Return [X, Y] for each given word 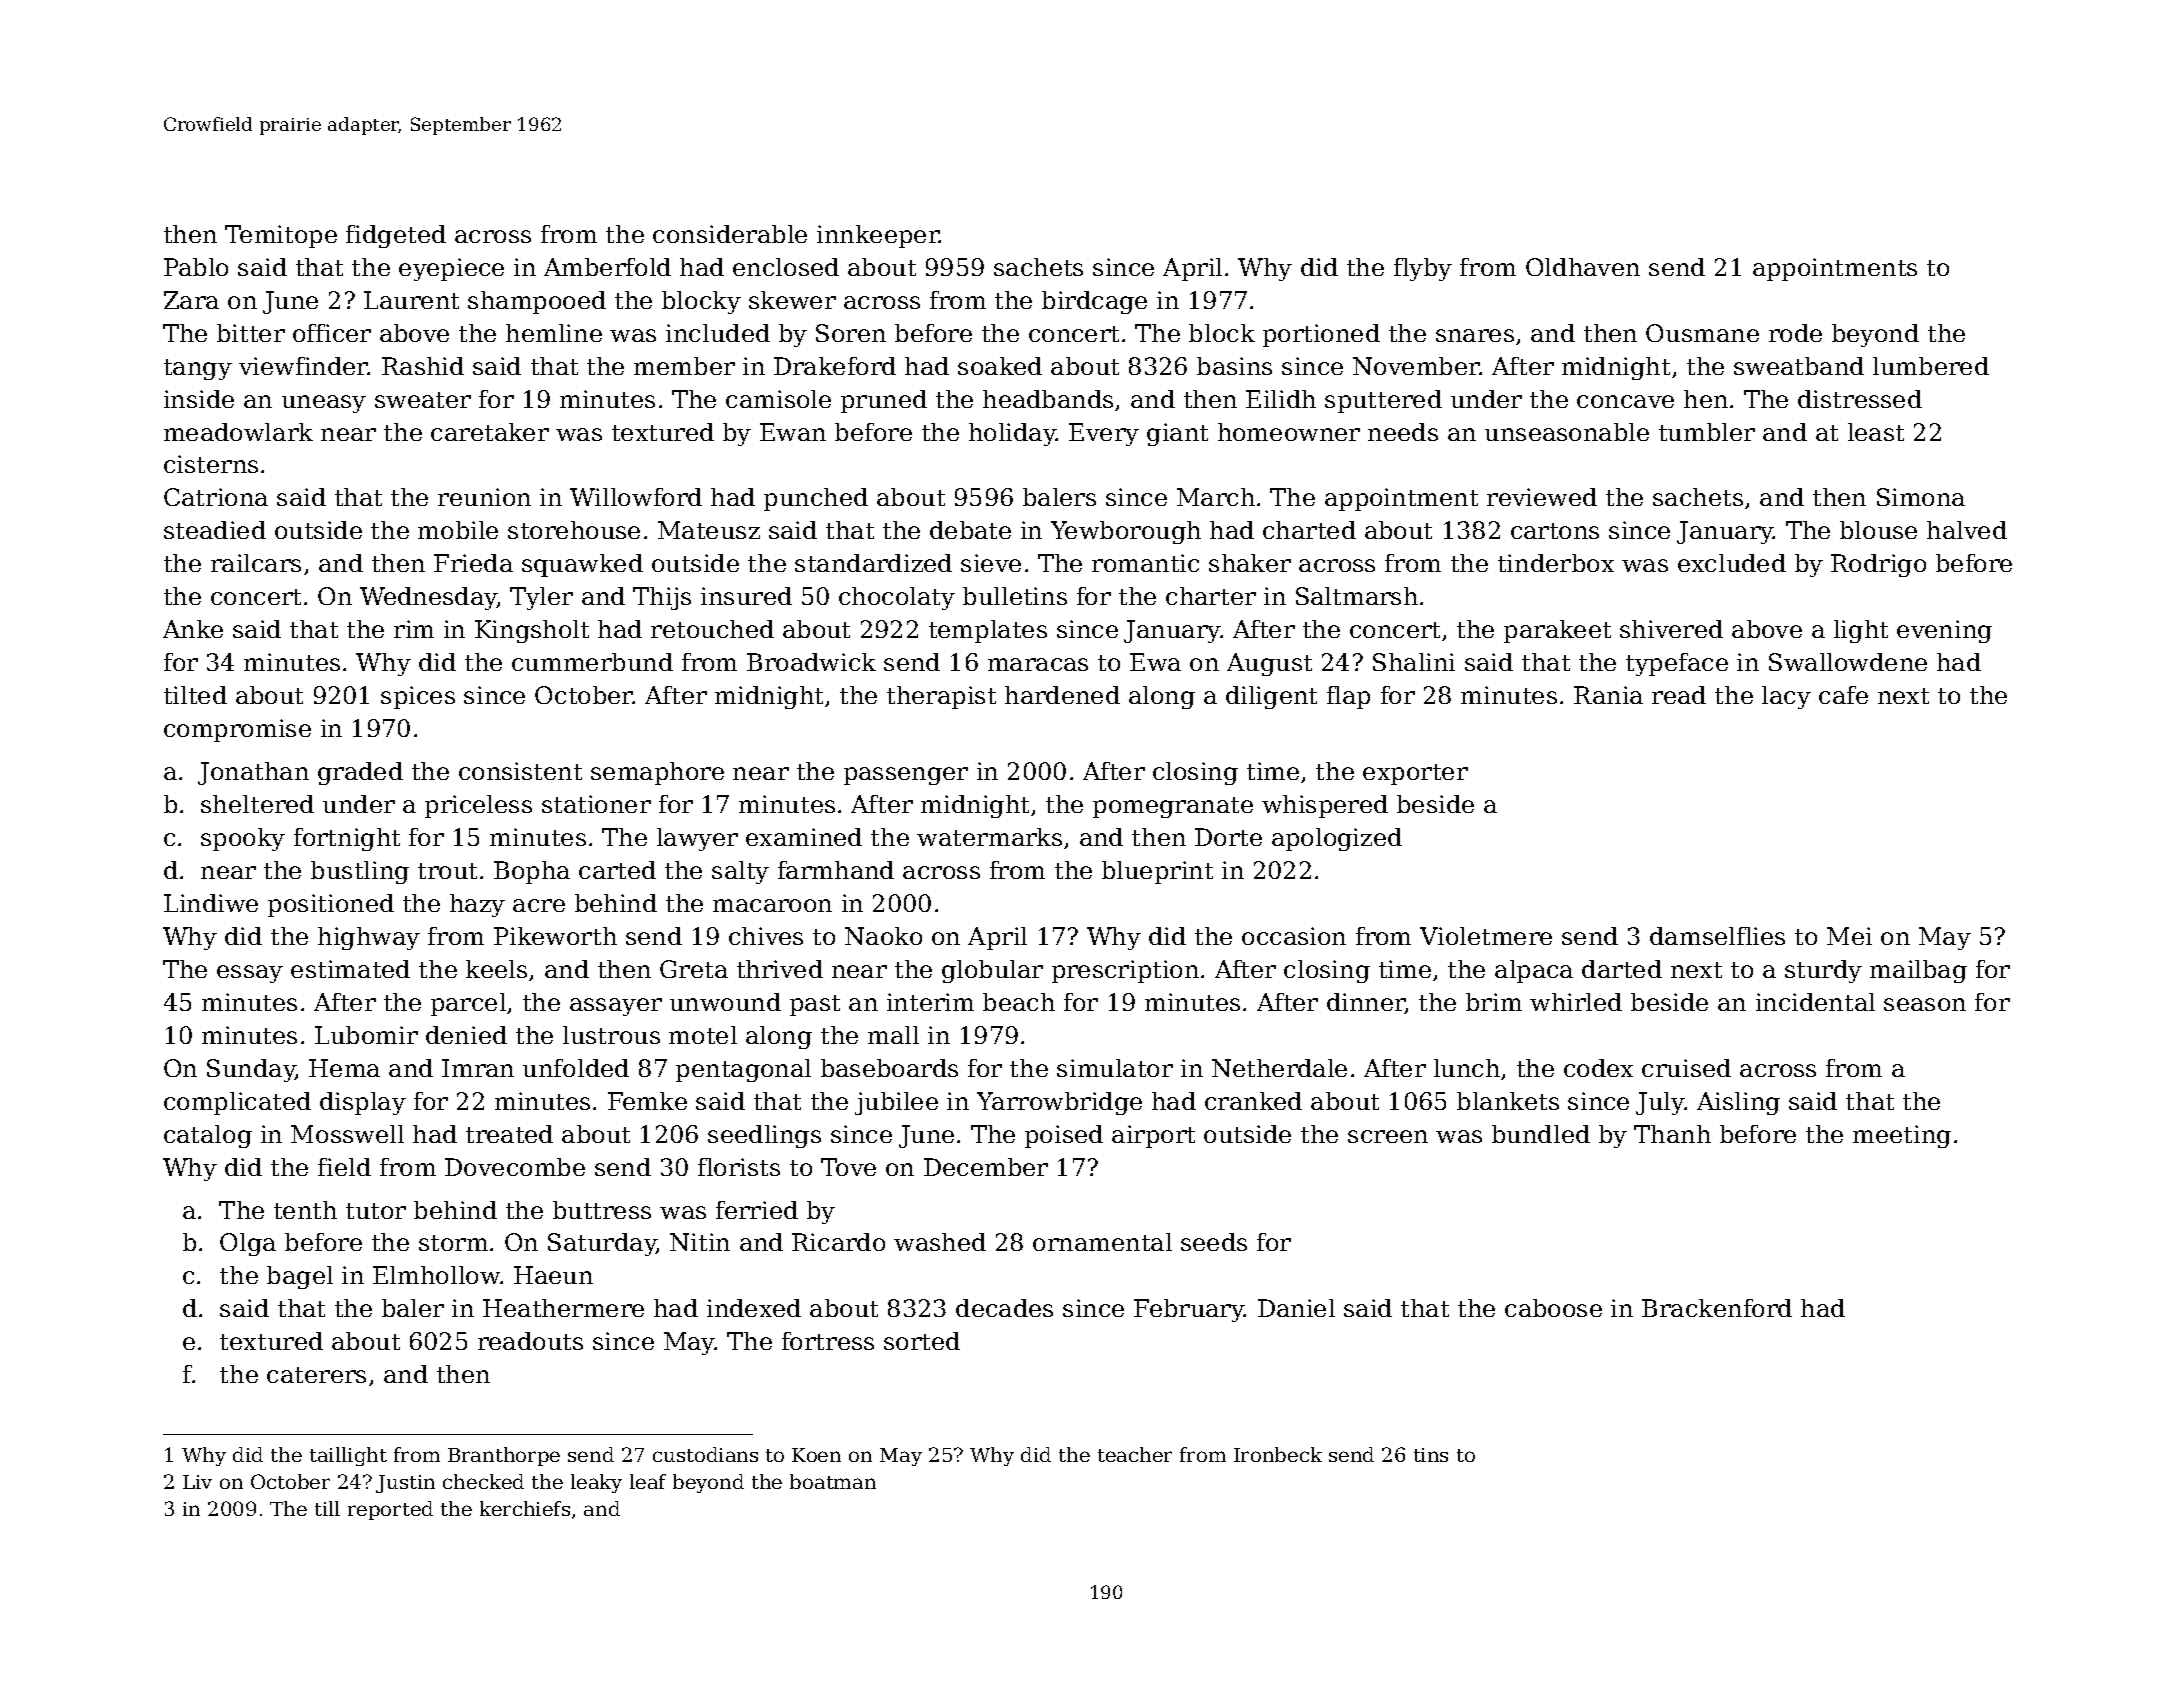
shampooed [537, 302]
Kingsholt [532, 631]
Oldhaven [1583, 267]
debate [970, 530]
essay [250, 974]
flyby [1423, 269]
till [327, 1508]
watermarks [989, 837]
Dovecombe [515, 1167]
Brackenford [1717, 1308]
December [986, 1167]
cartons [1555, 531]
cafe [1843, 695]
